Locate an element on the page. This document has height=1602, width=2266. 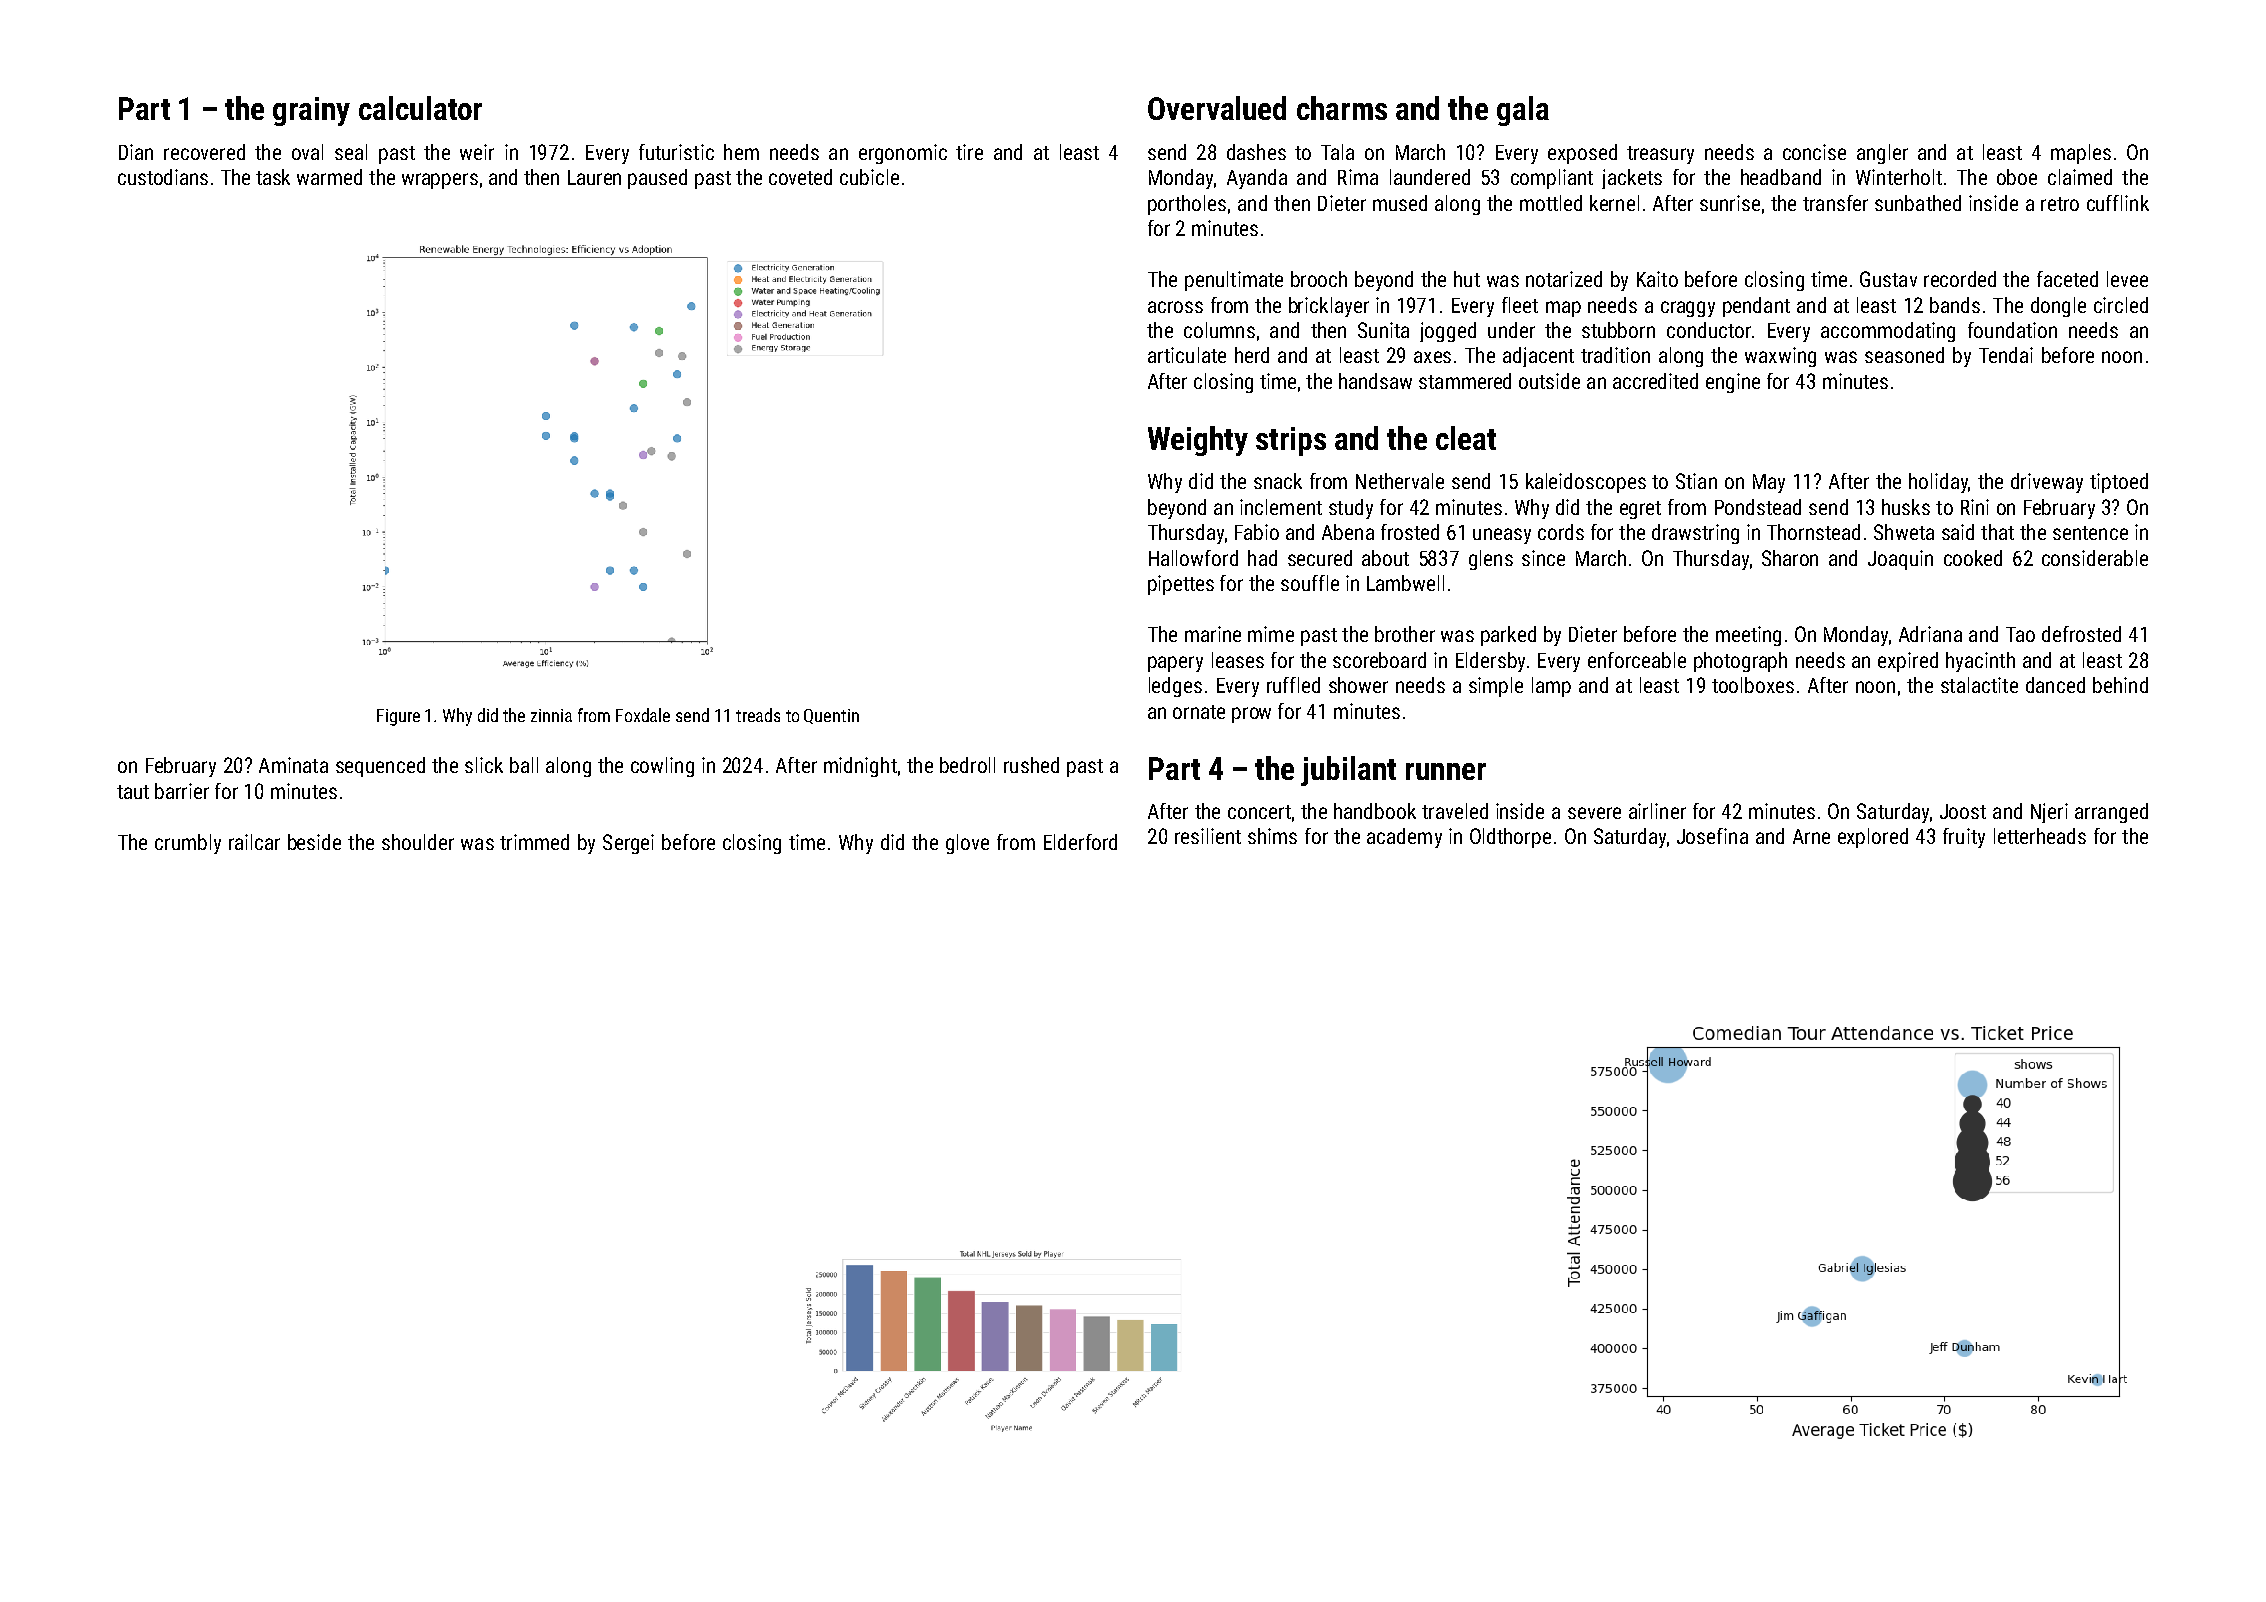
task is located at coordinates (273, 177).
